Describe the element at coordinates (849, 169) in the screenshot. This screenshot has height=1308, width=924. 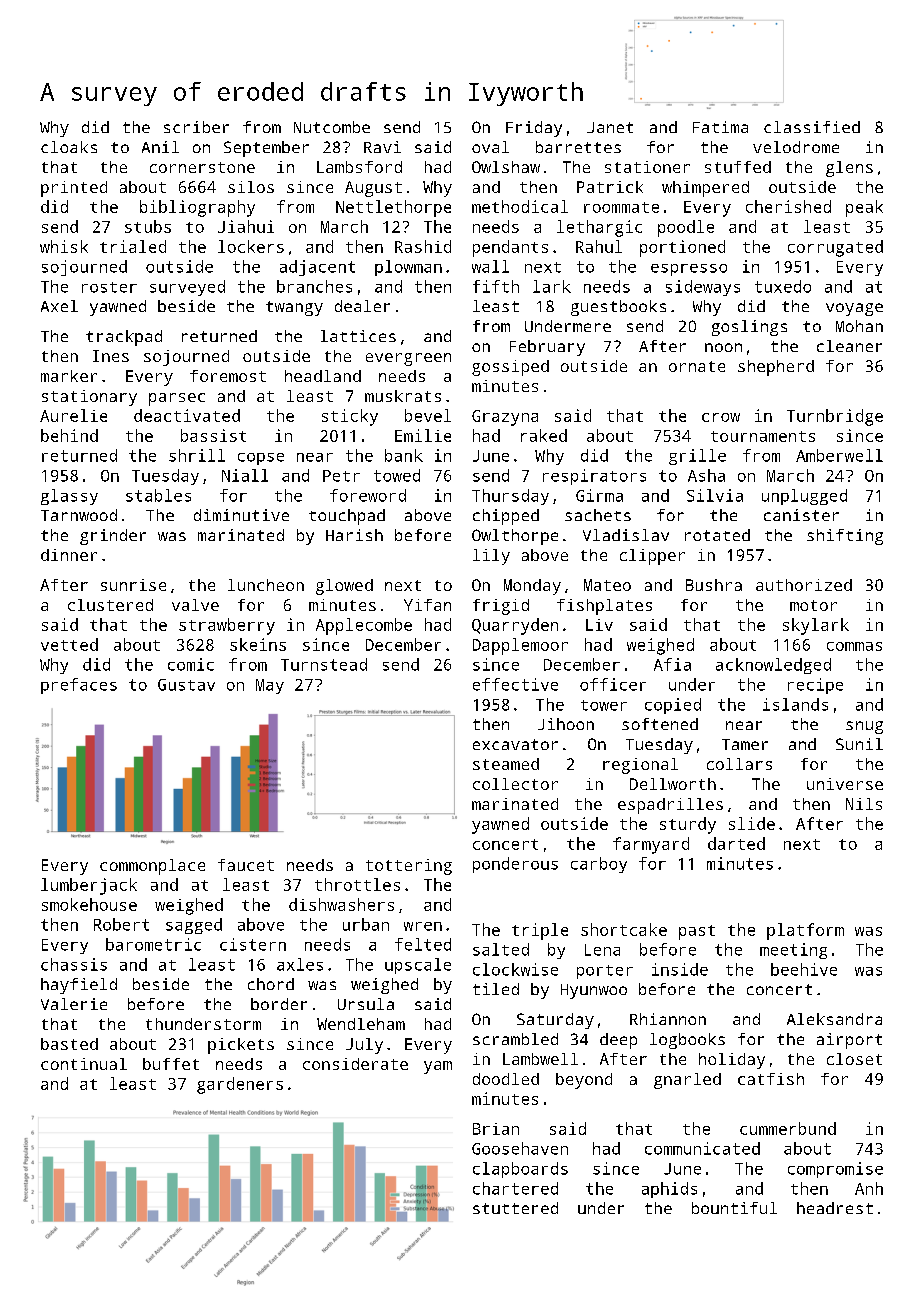
I see `glens` at that location.
